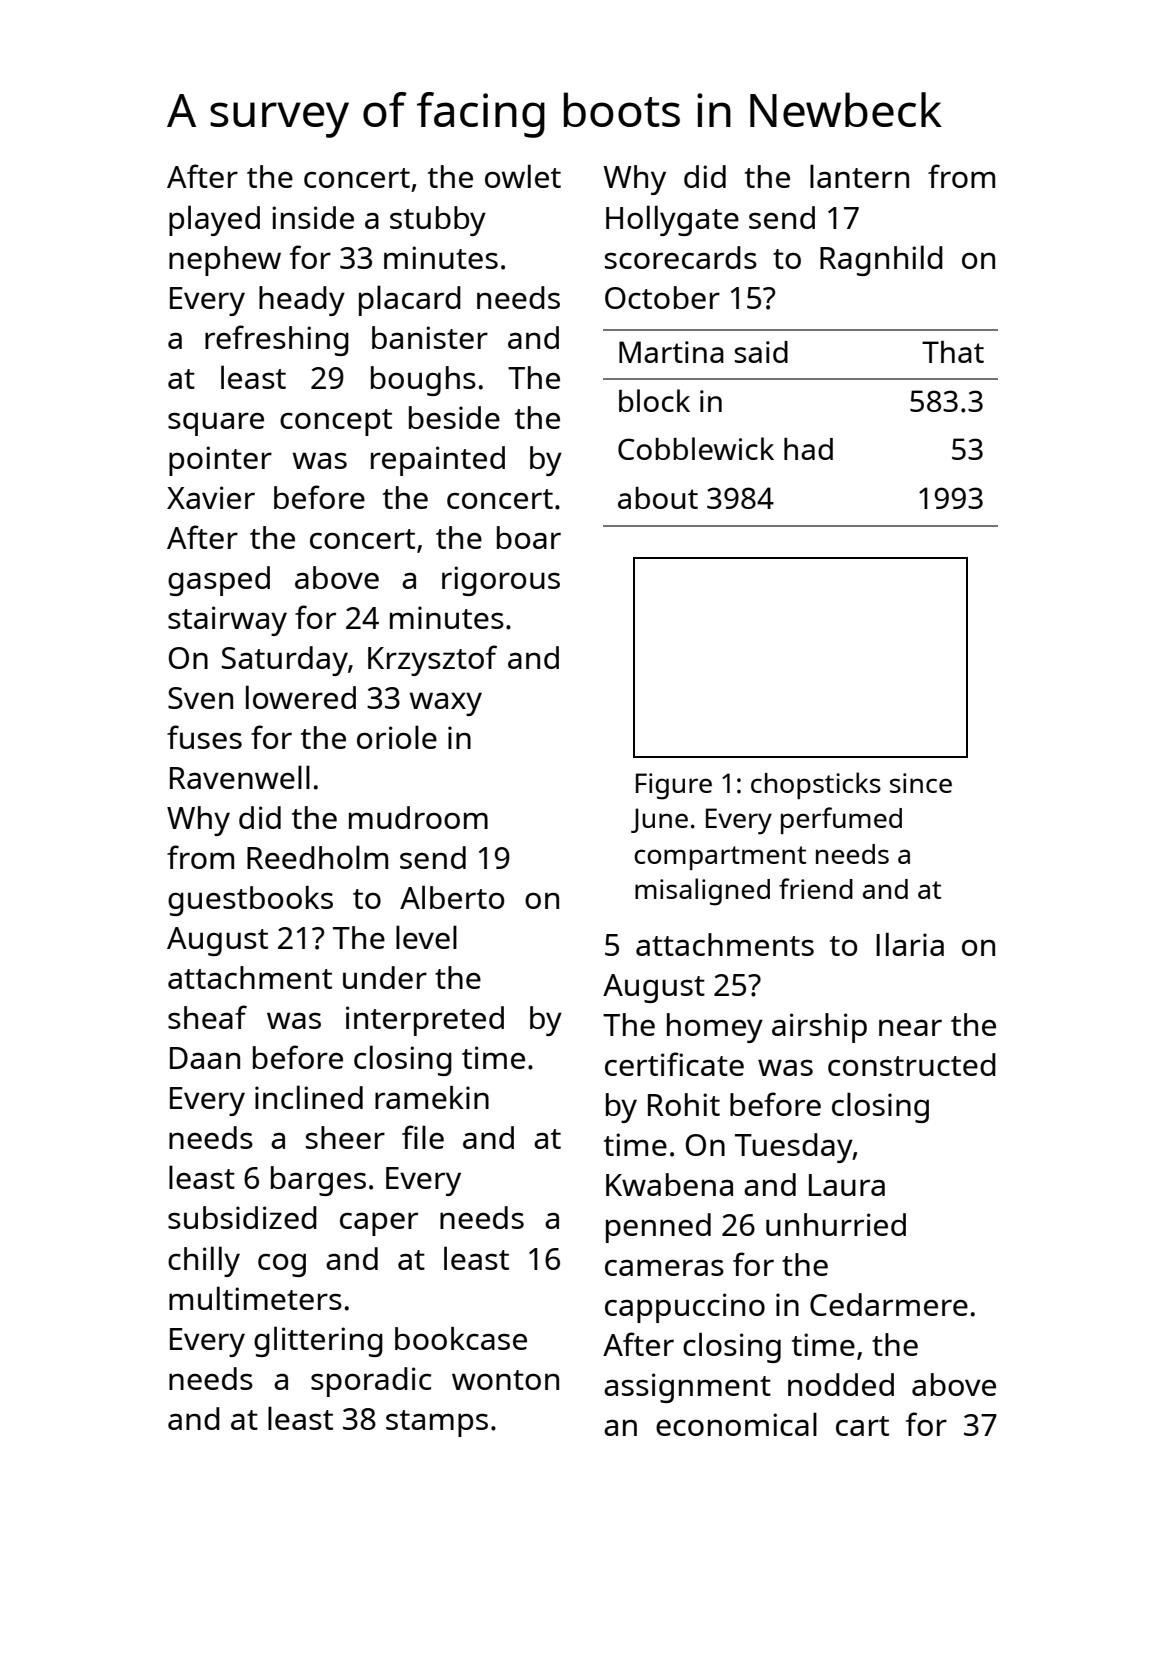 Image resolution: width=1165 pixels, height=1654 pixels. I want to click on Sven, so click(200, 698).
